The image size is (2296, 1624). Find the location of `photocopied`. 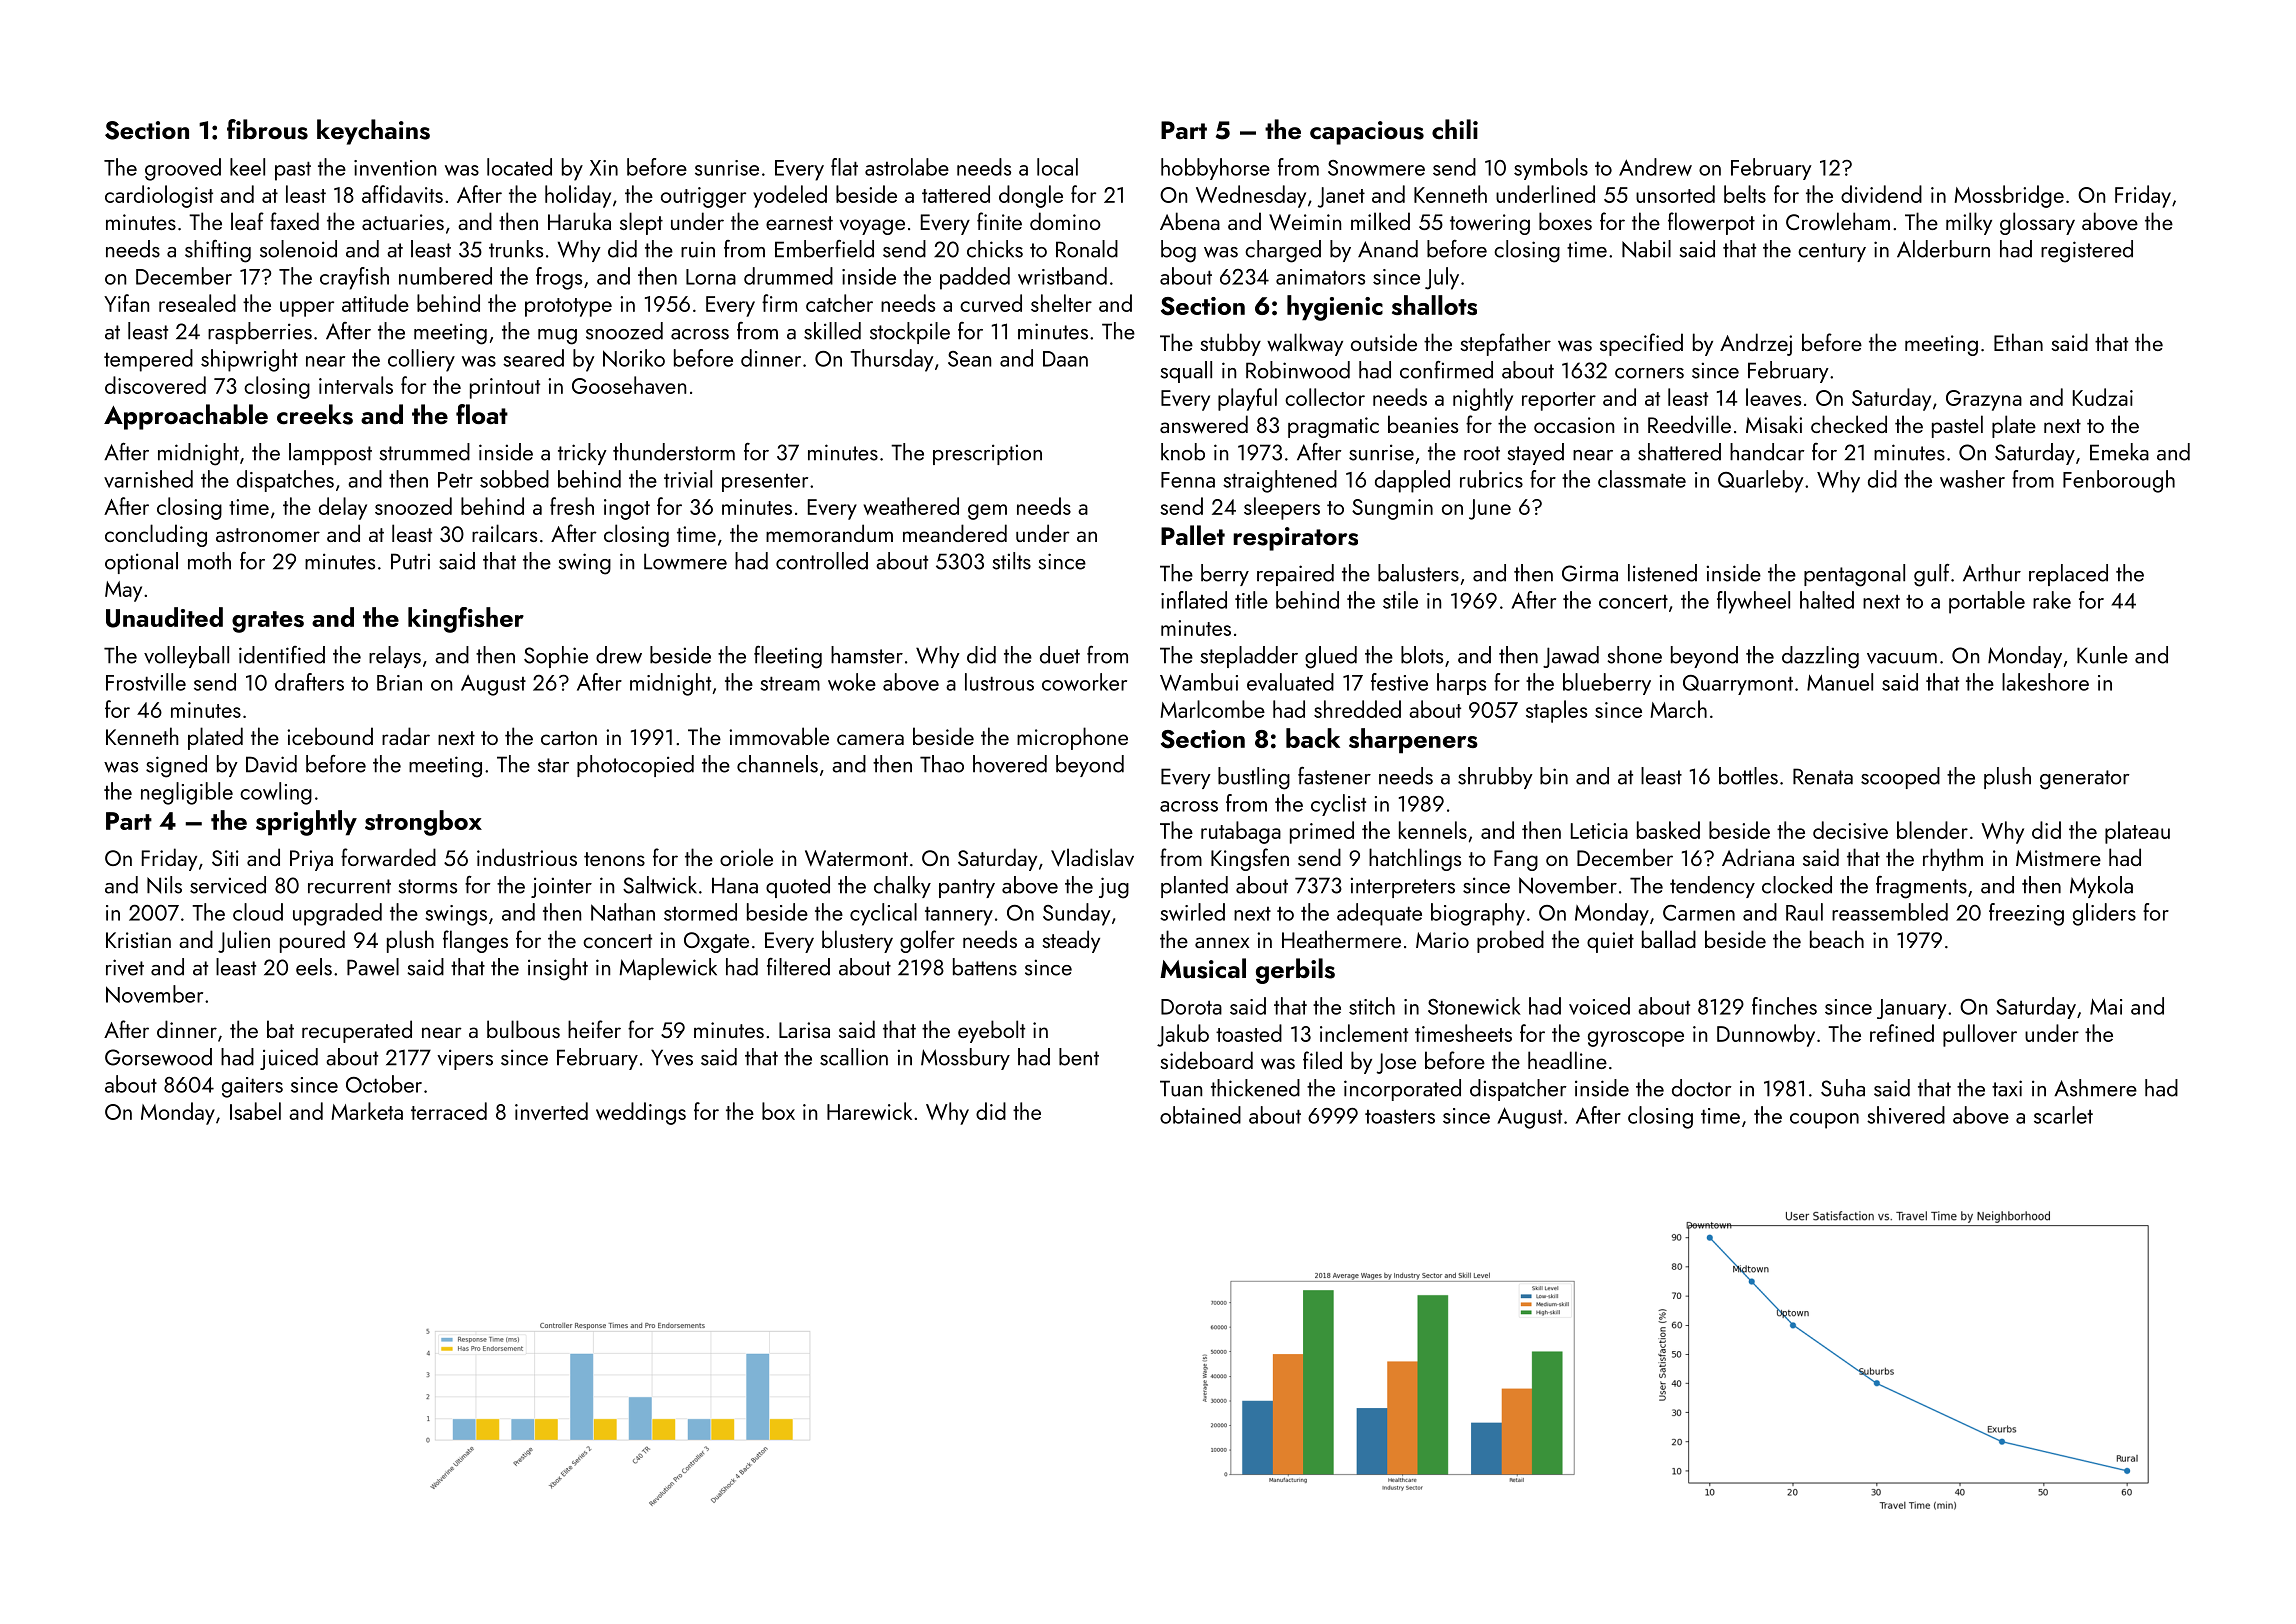

photocopied is located at coordinates (635, 766).
